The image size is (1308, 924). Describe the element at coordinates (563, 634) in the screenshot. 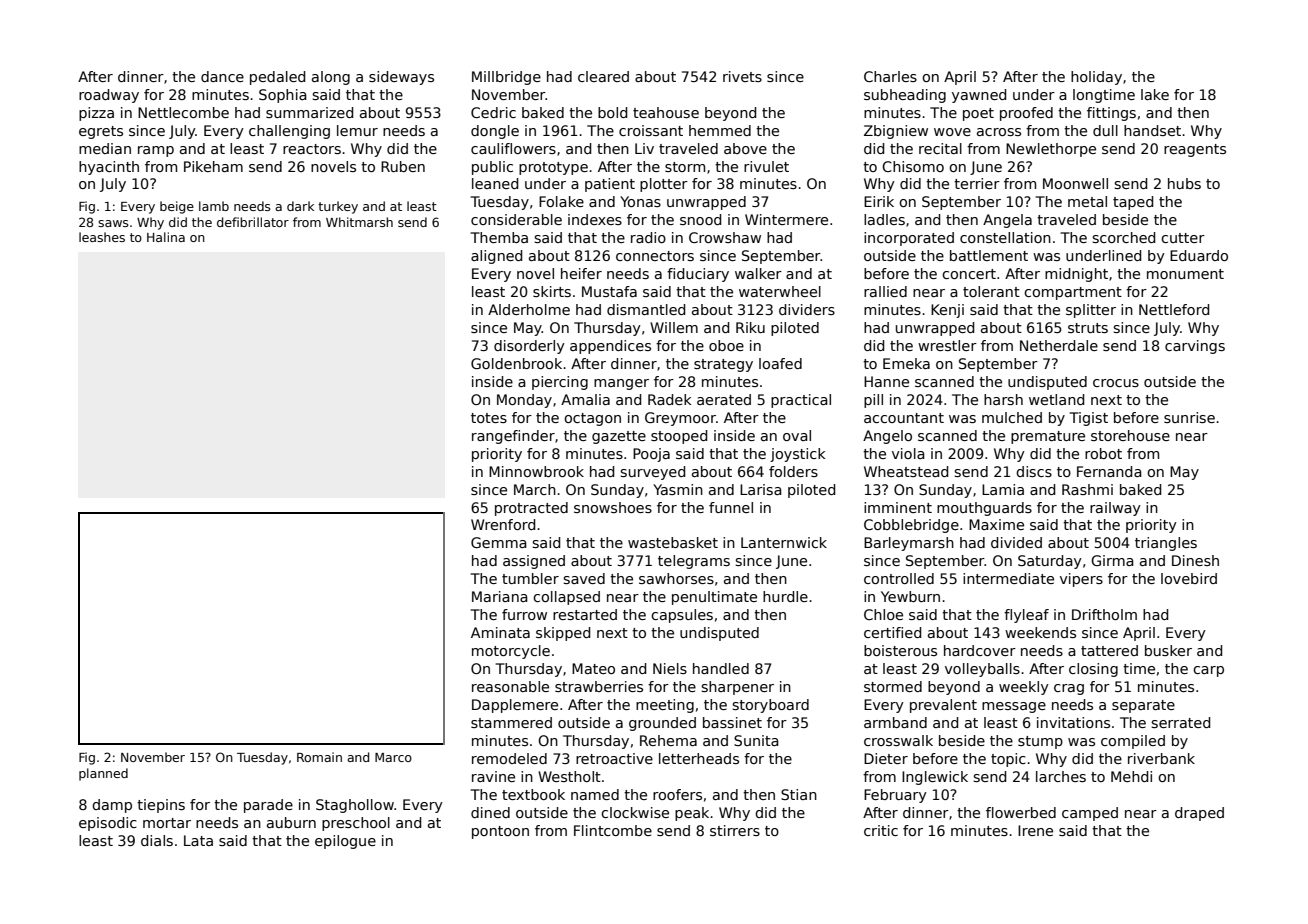

I see `skipped` at that location.
